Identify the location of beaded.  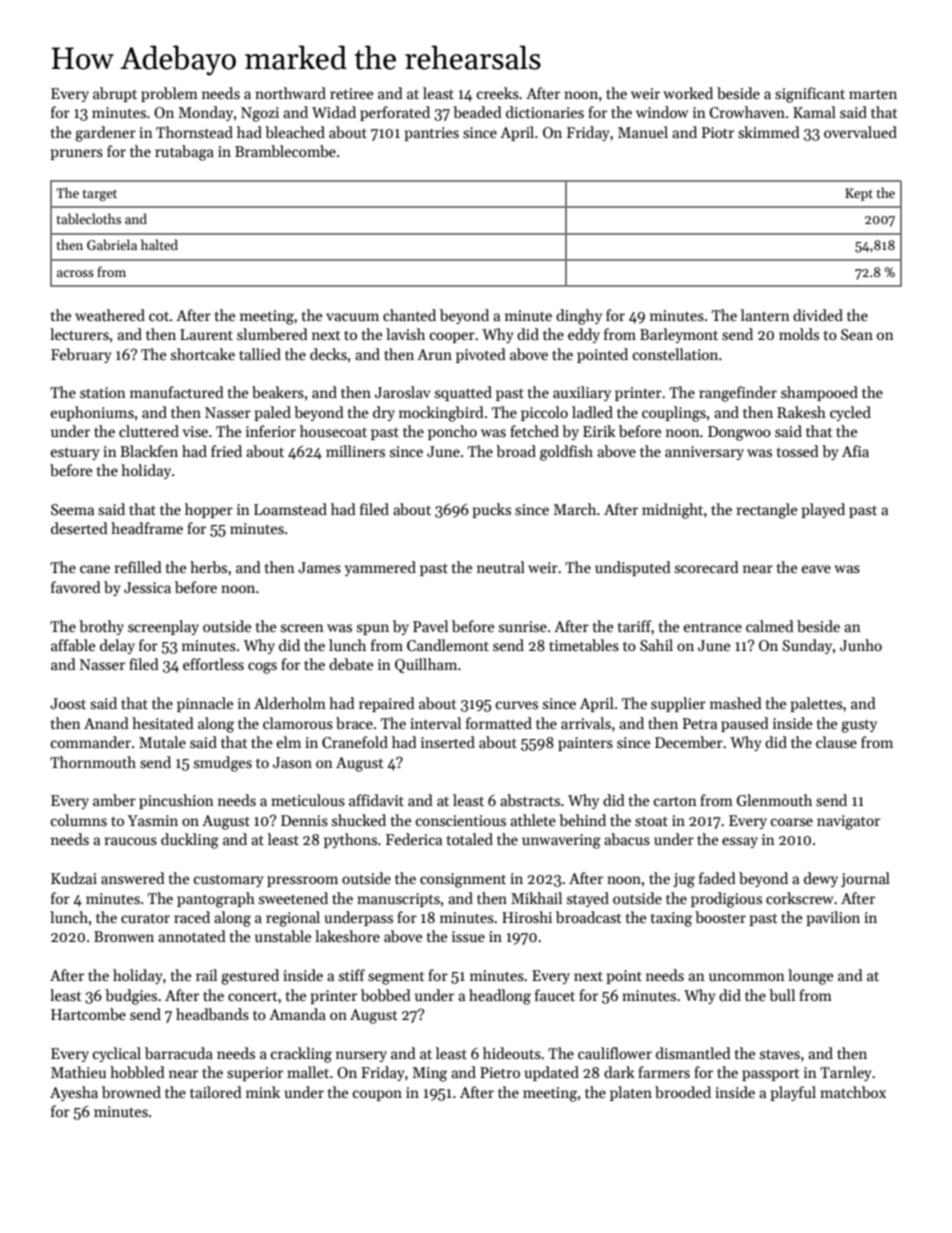
(477, 112).
